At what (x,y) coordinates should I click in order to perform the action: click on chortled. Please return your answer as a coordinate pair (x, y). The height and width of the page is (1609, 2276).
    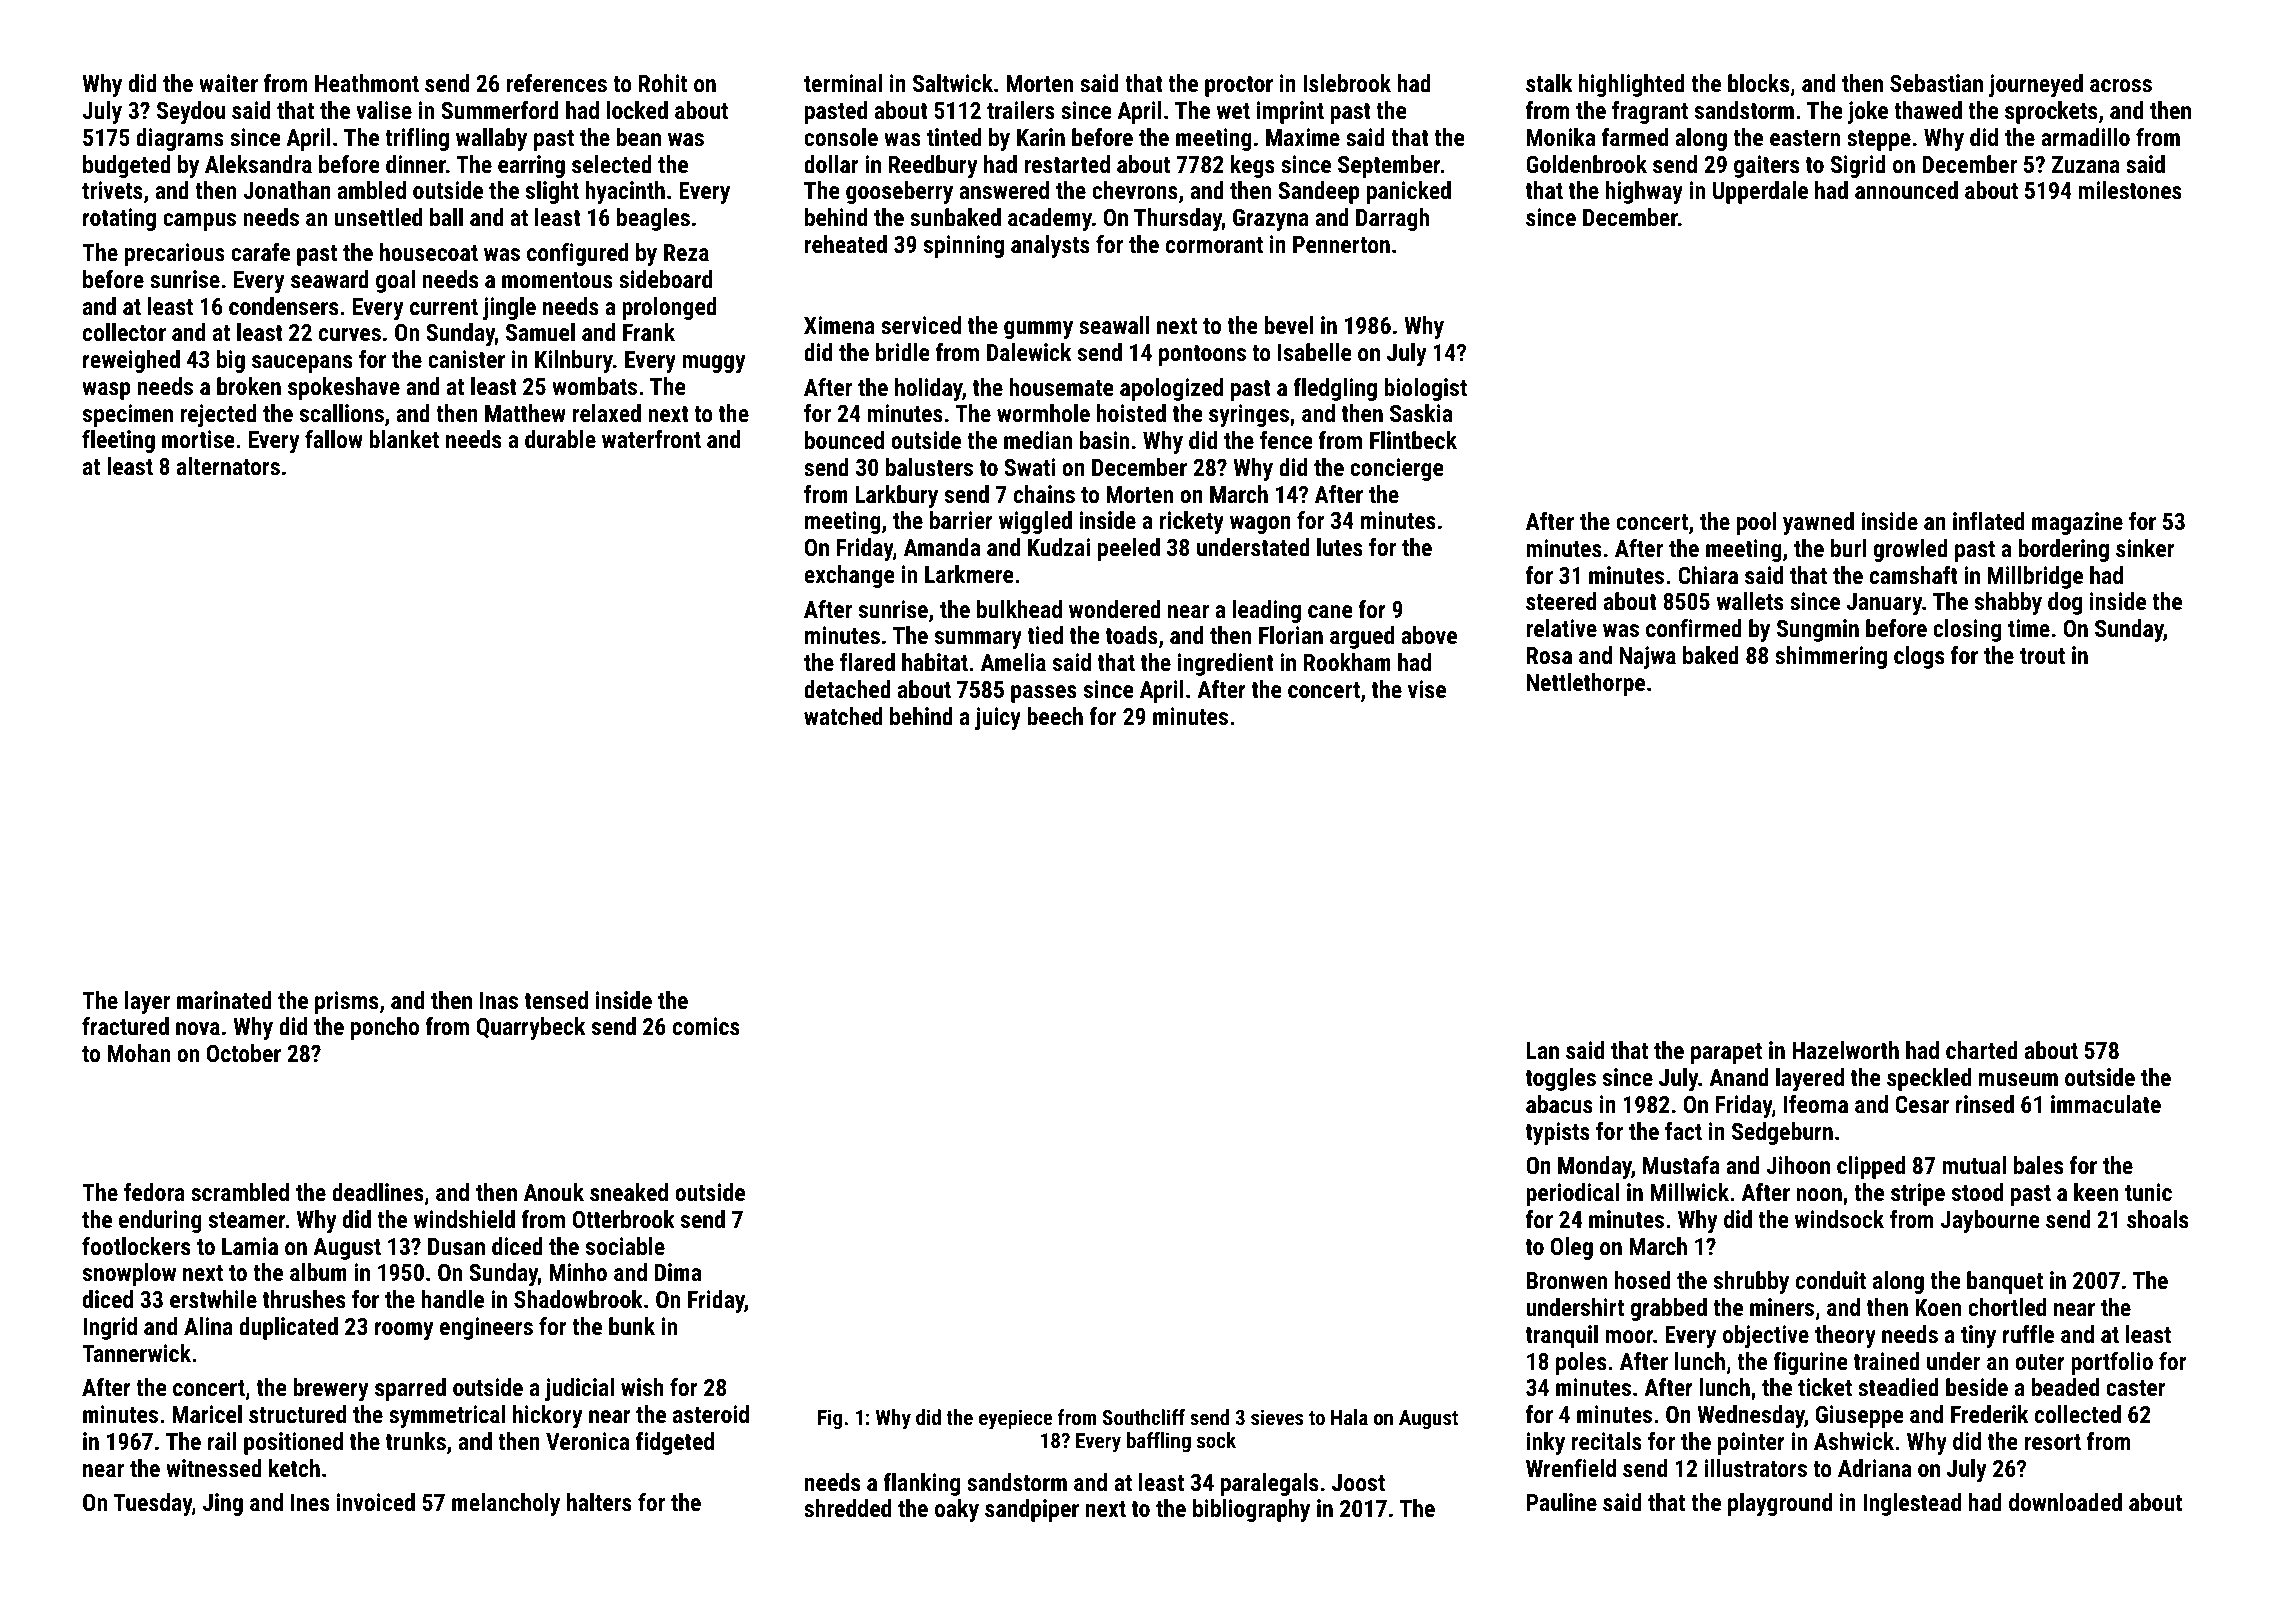
    Looking at the image, I should click on (2007, 1307).
